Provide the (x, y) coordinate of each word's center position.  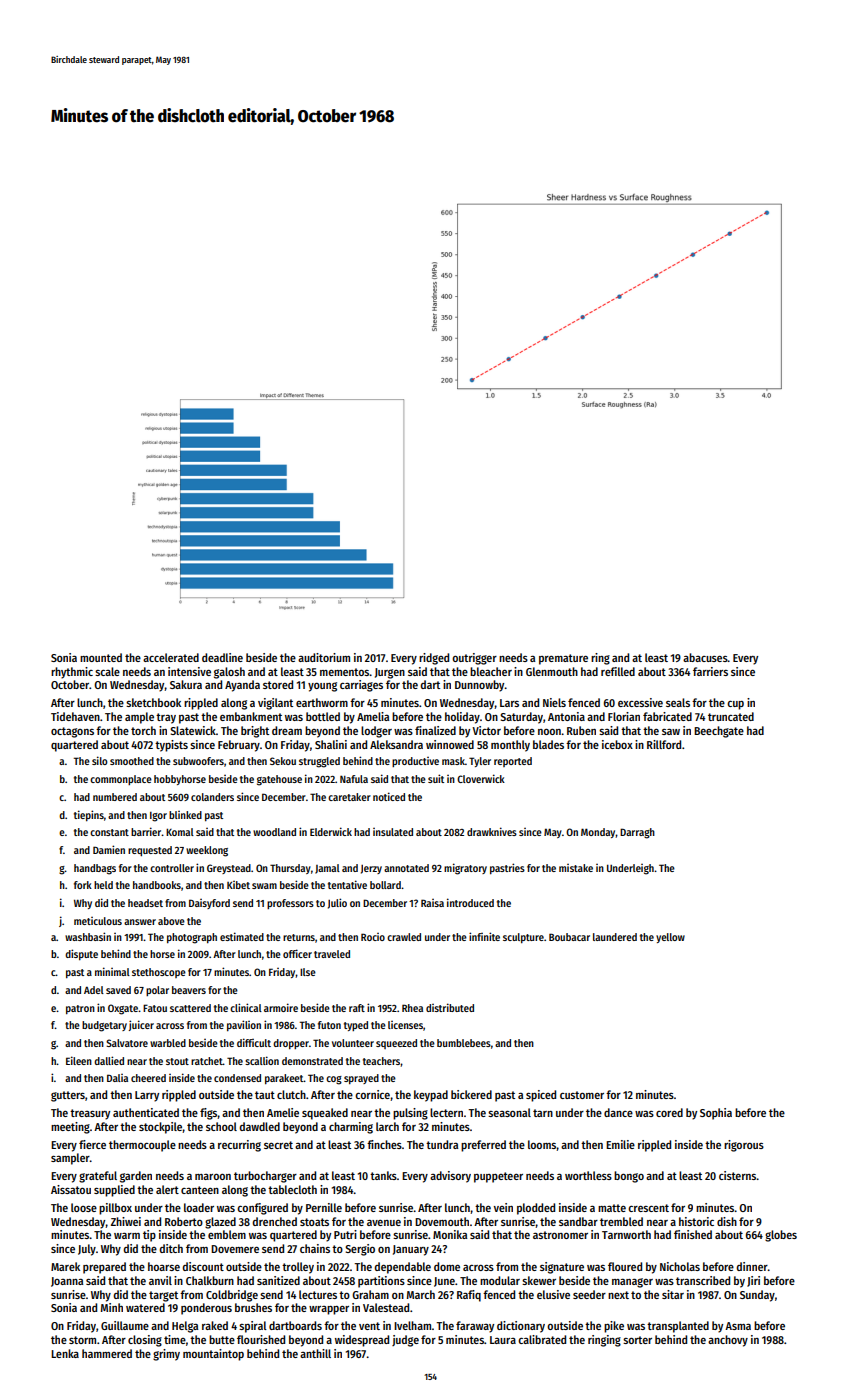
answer (140, 922)
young (322, 687)
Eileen (79, 1060)
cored (669, 1112)
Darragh (637, 833)
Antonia (566, 716)
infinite (484, 936)
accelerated (171, 657)
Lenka (65, 1353)
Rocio (373, 937)
